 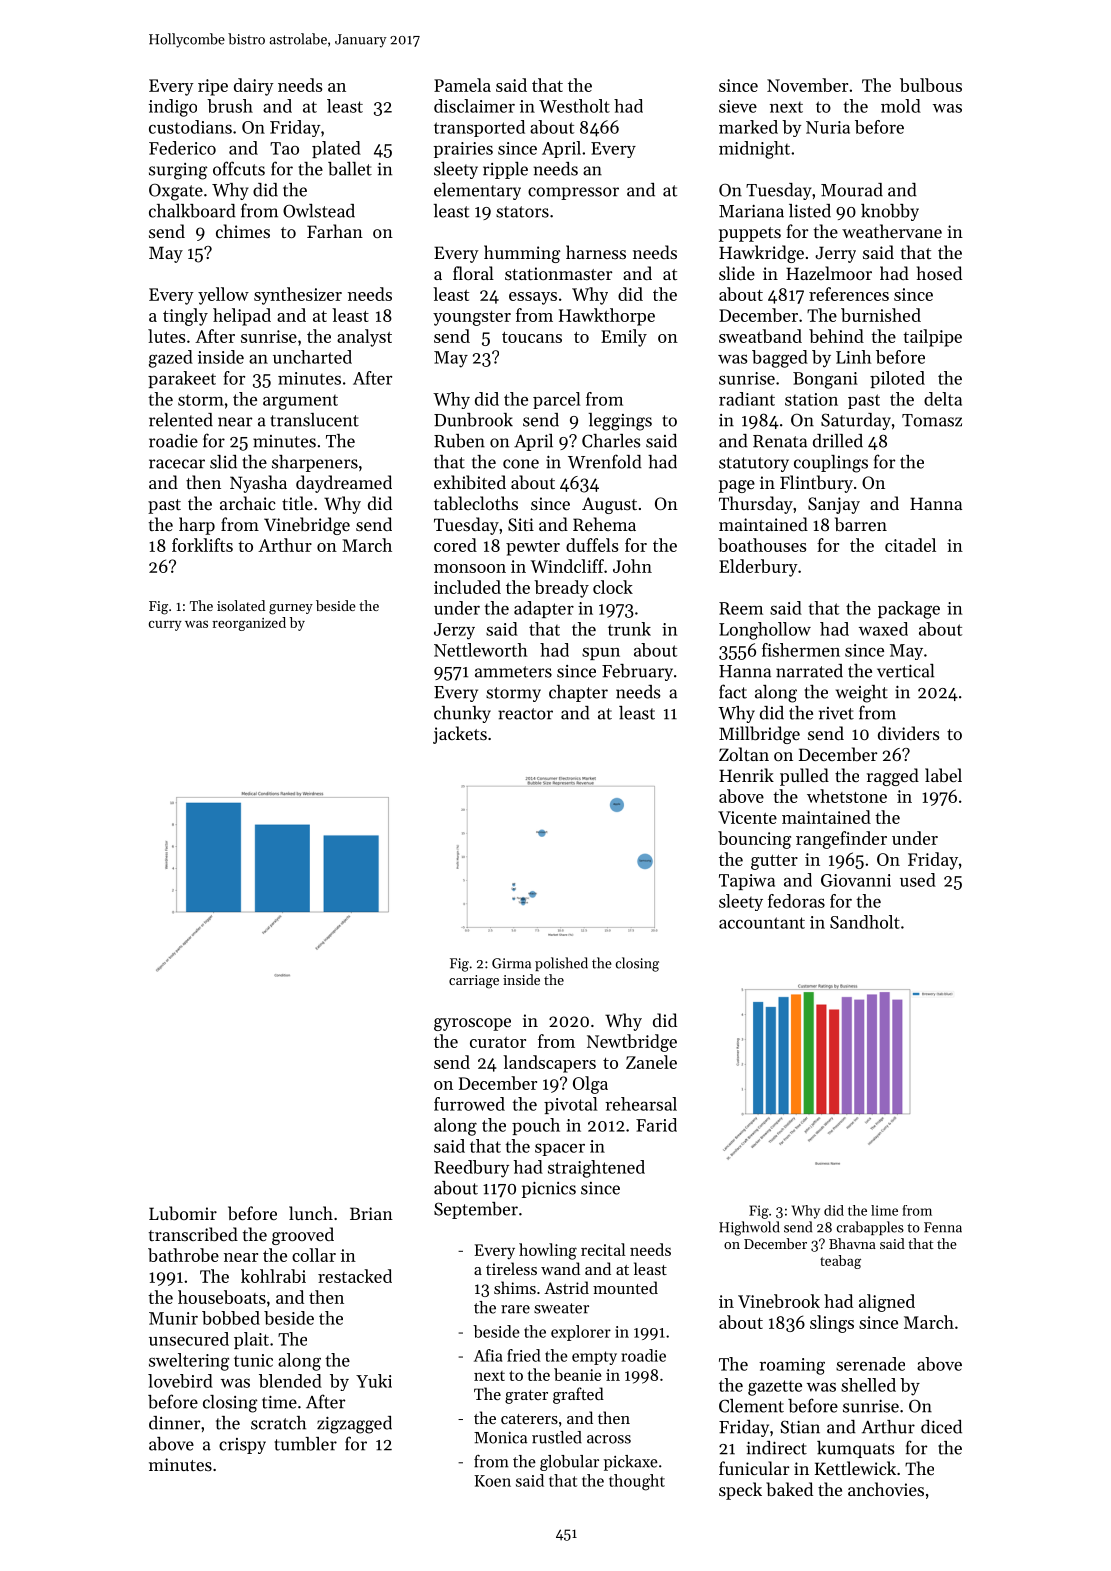 I want to click on grafted, so click(x=578, y=1395).
